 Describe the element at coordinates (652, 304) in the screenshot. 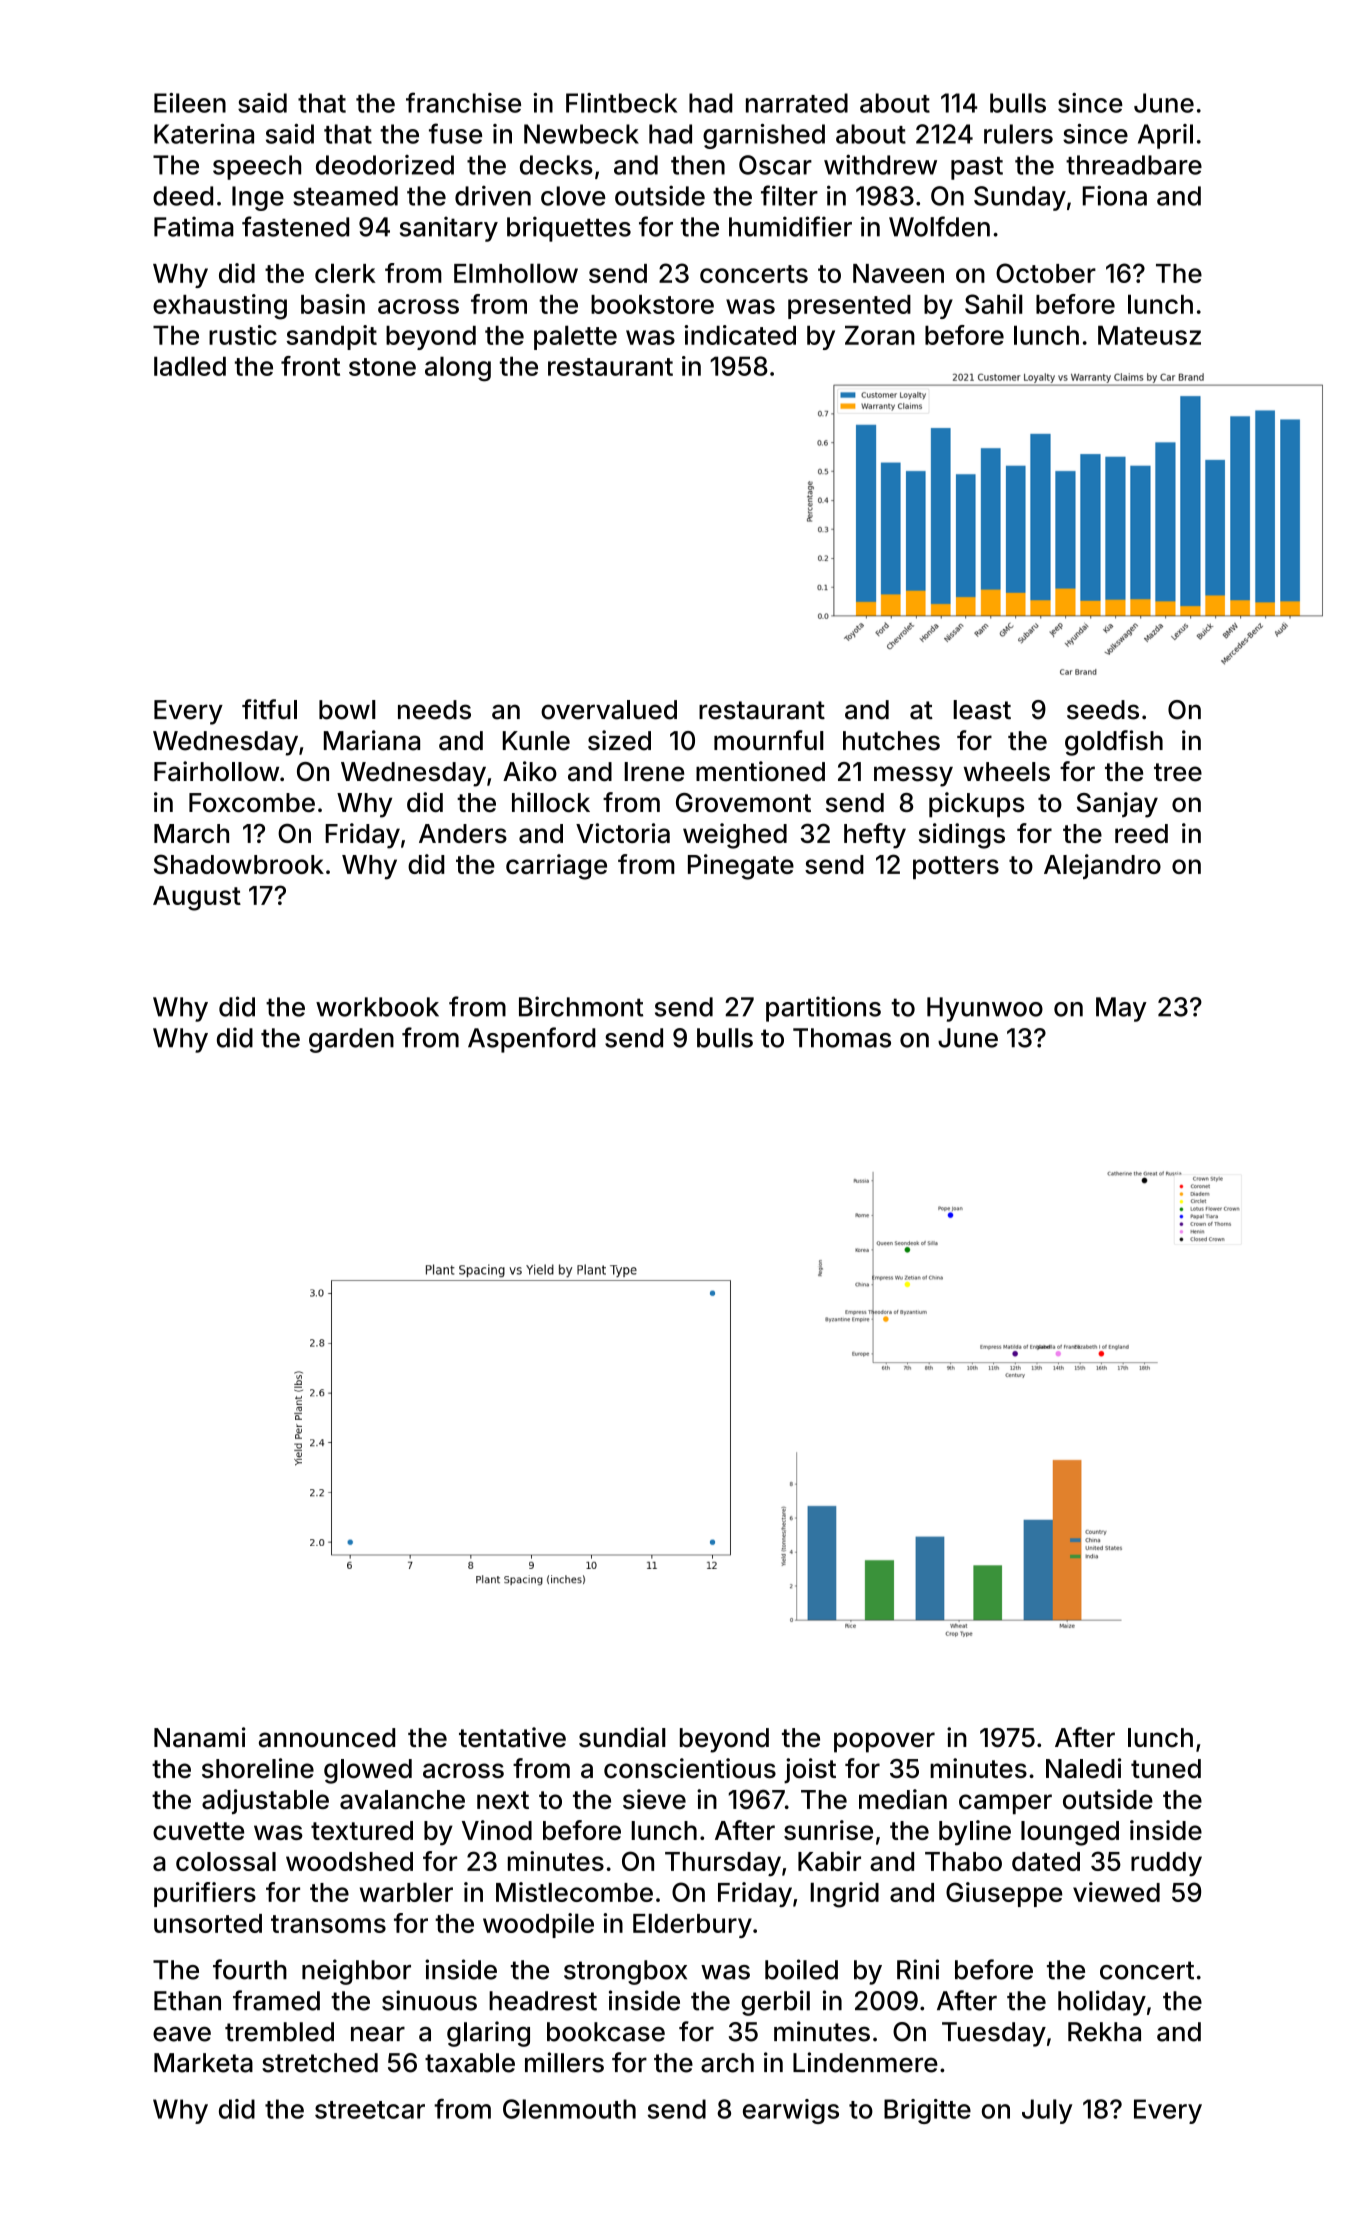

I see `bookstore` at that location.
